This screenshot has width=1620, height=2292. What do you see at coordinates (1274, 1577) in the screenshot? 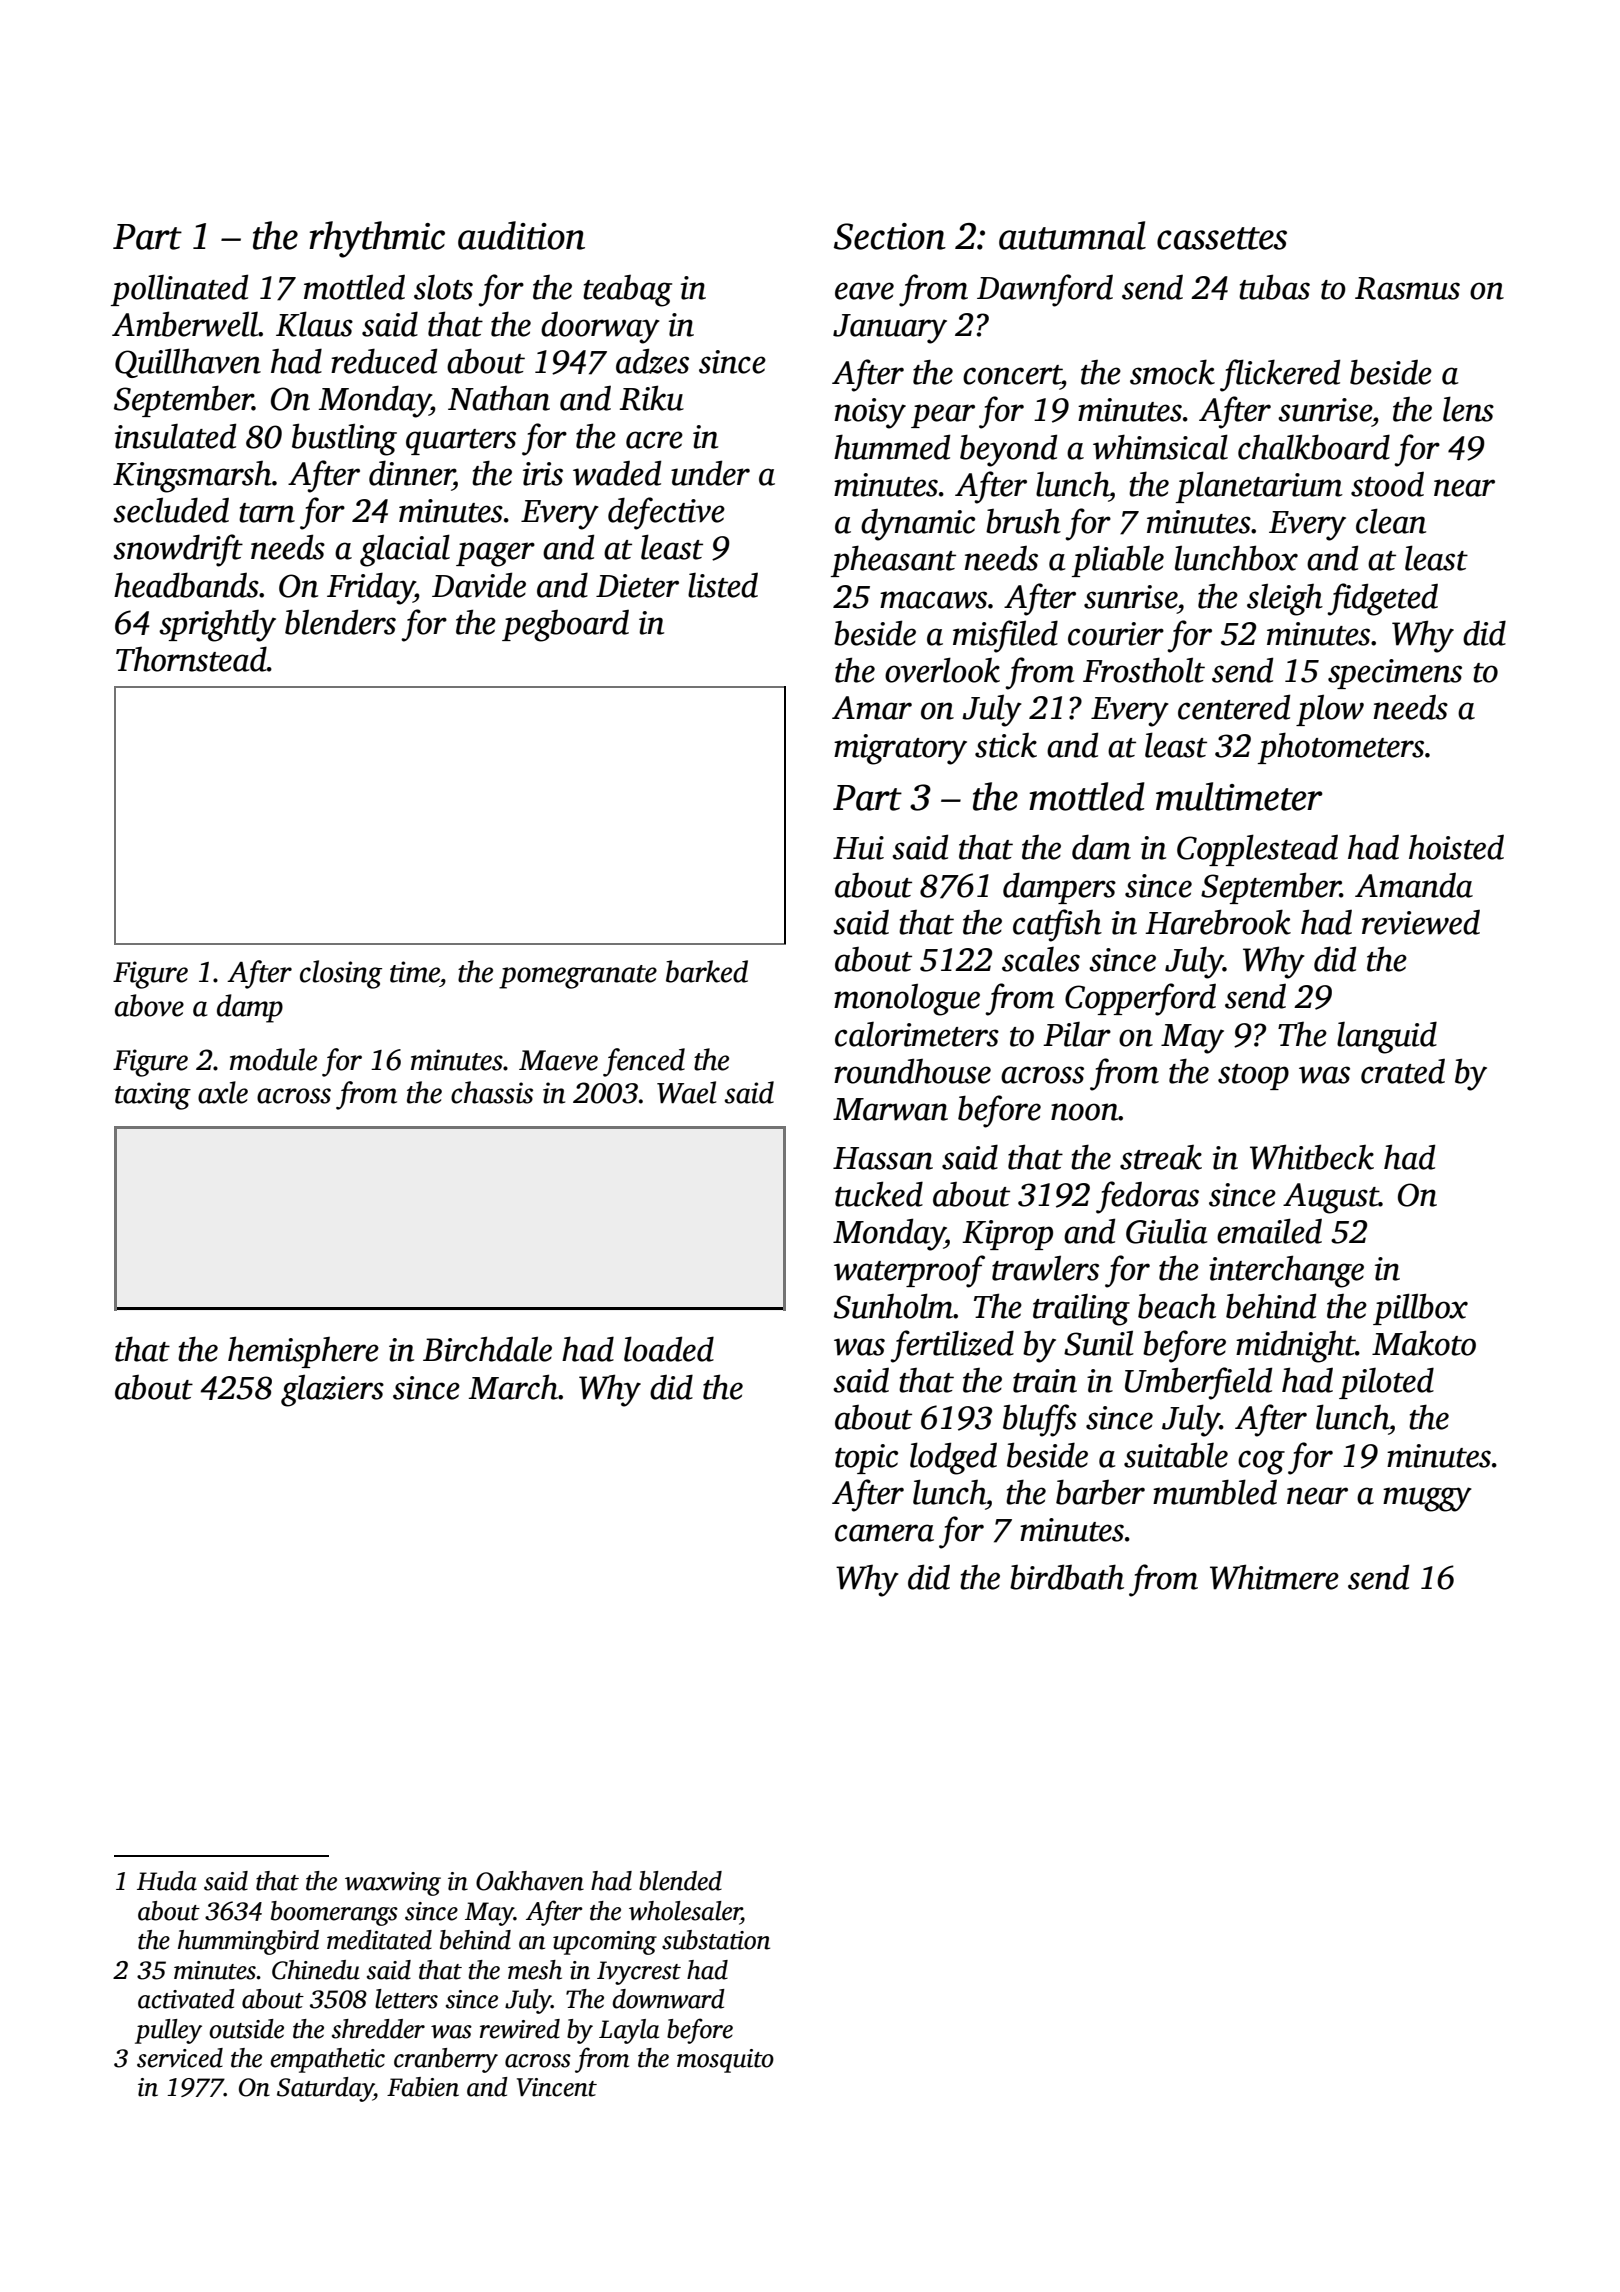
I see `Whitmere` at bounding box center [1274, 1577].
